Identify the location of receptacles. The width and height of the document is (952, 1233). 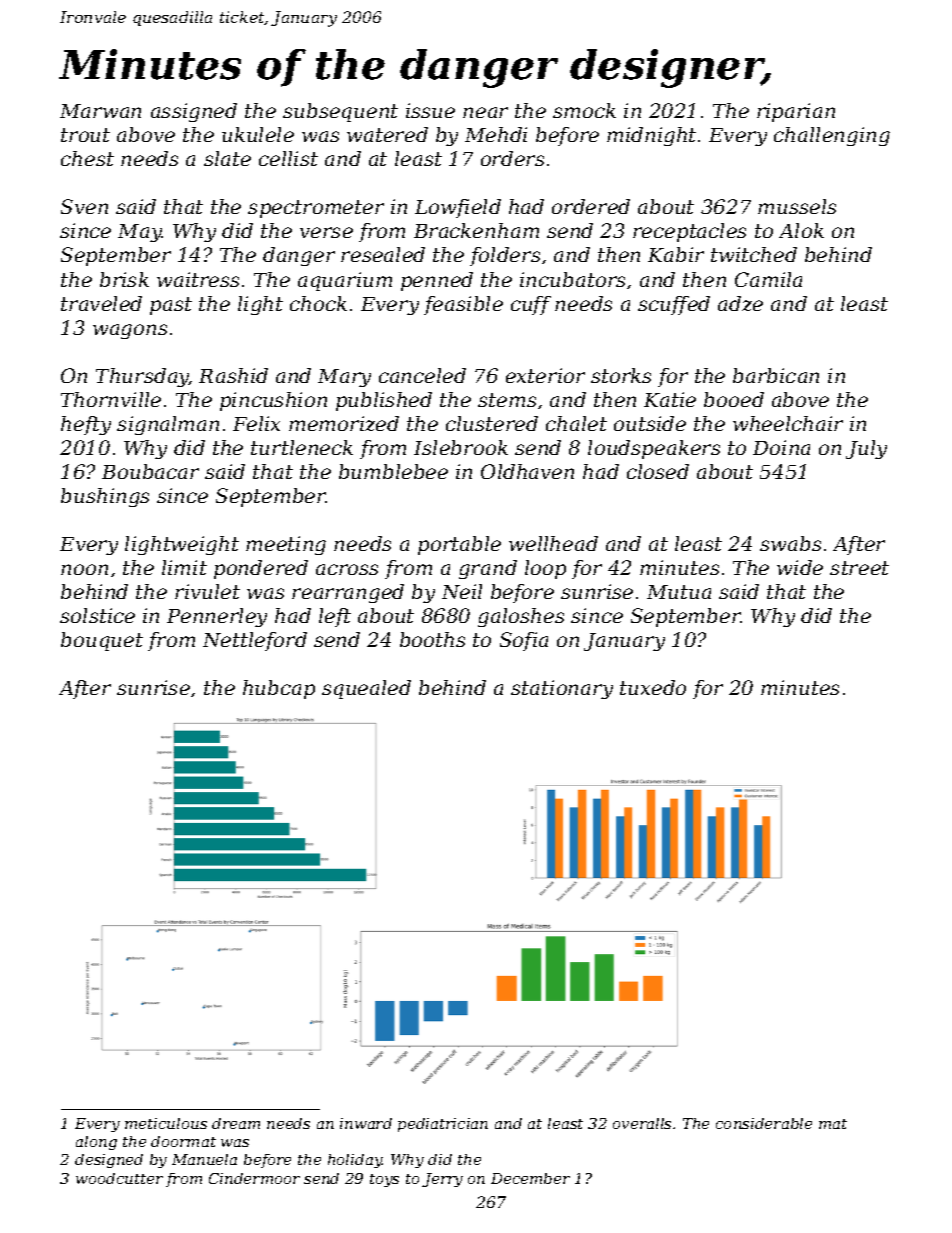
(689, 232).
